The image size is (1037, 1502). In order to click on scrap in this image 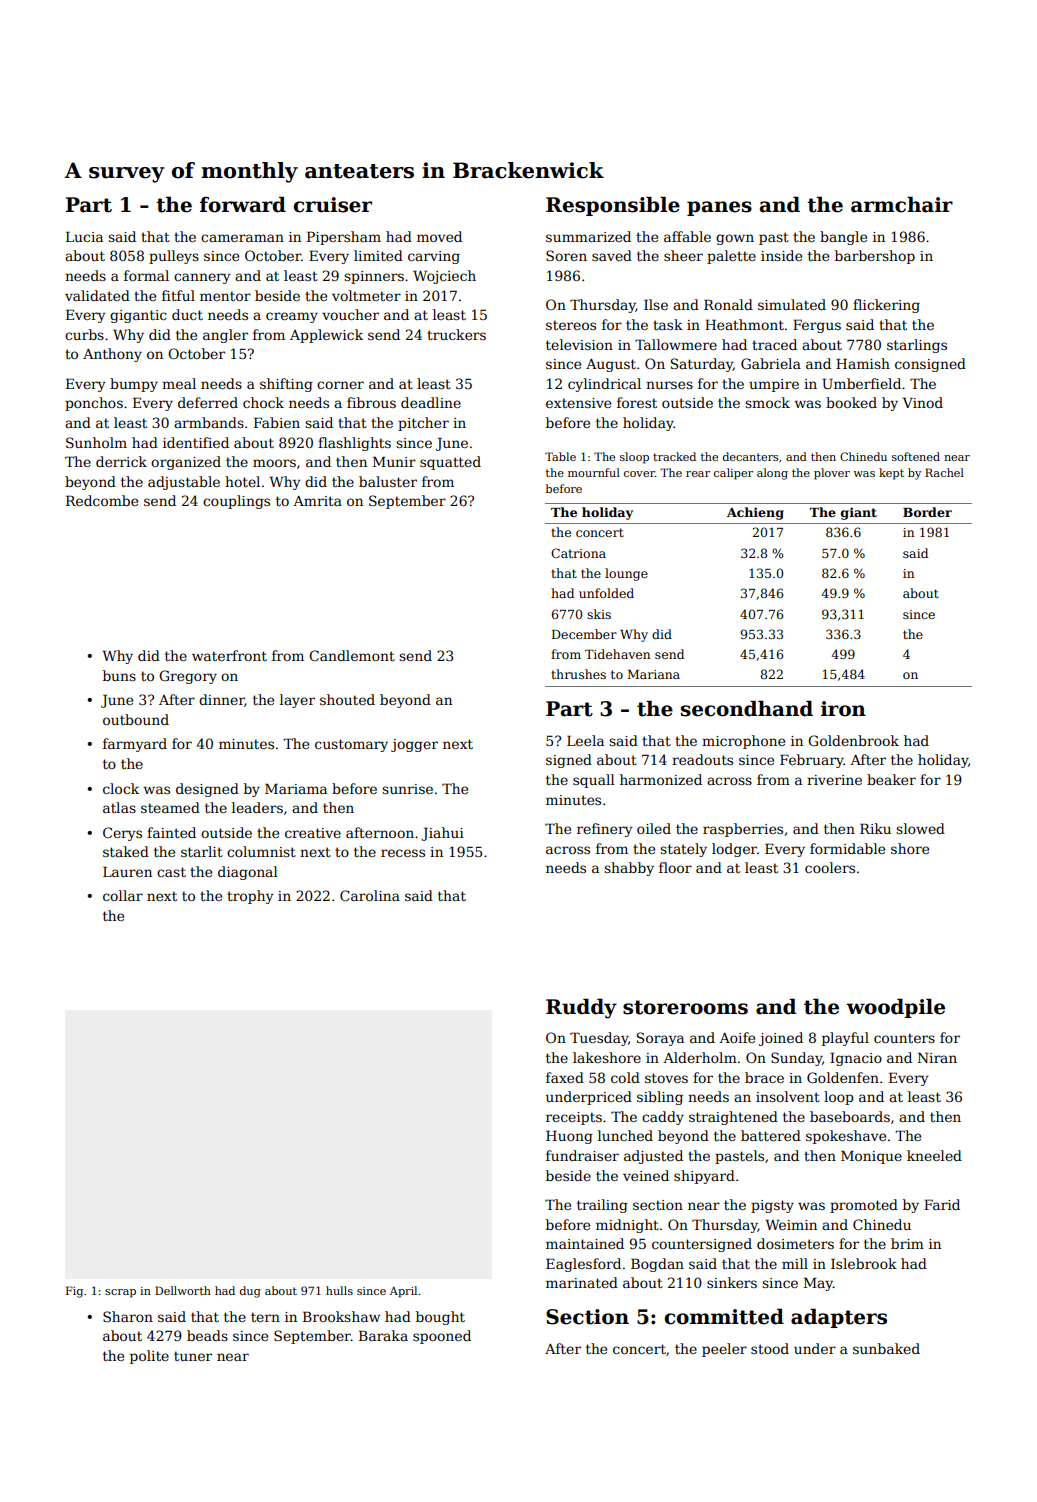, I will do `click(120, 1293)`.
